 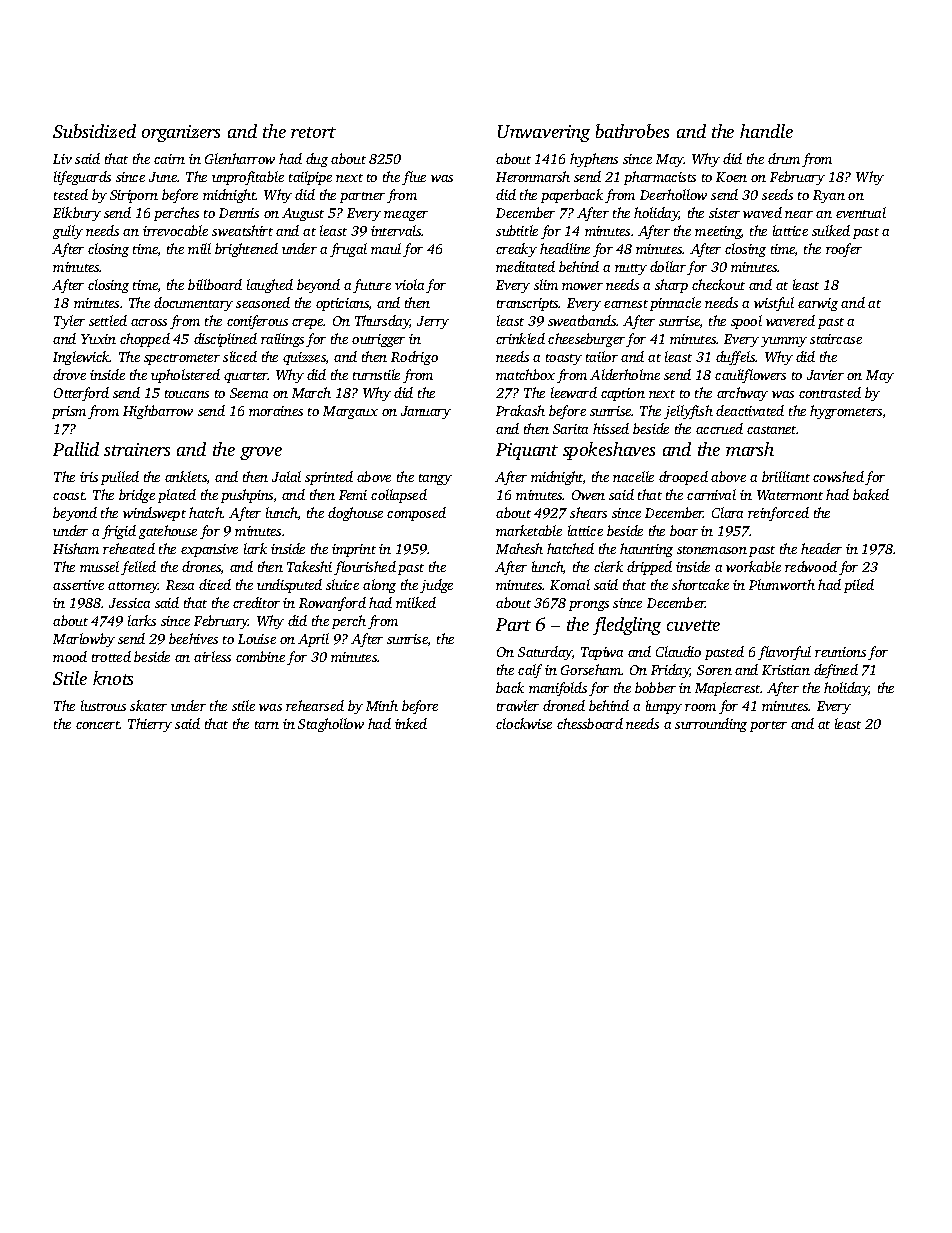 I want to click on January, so click(x=426, y=412).
